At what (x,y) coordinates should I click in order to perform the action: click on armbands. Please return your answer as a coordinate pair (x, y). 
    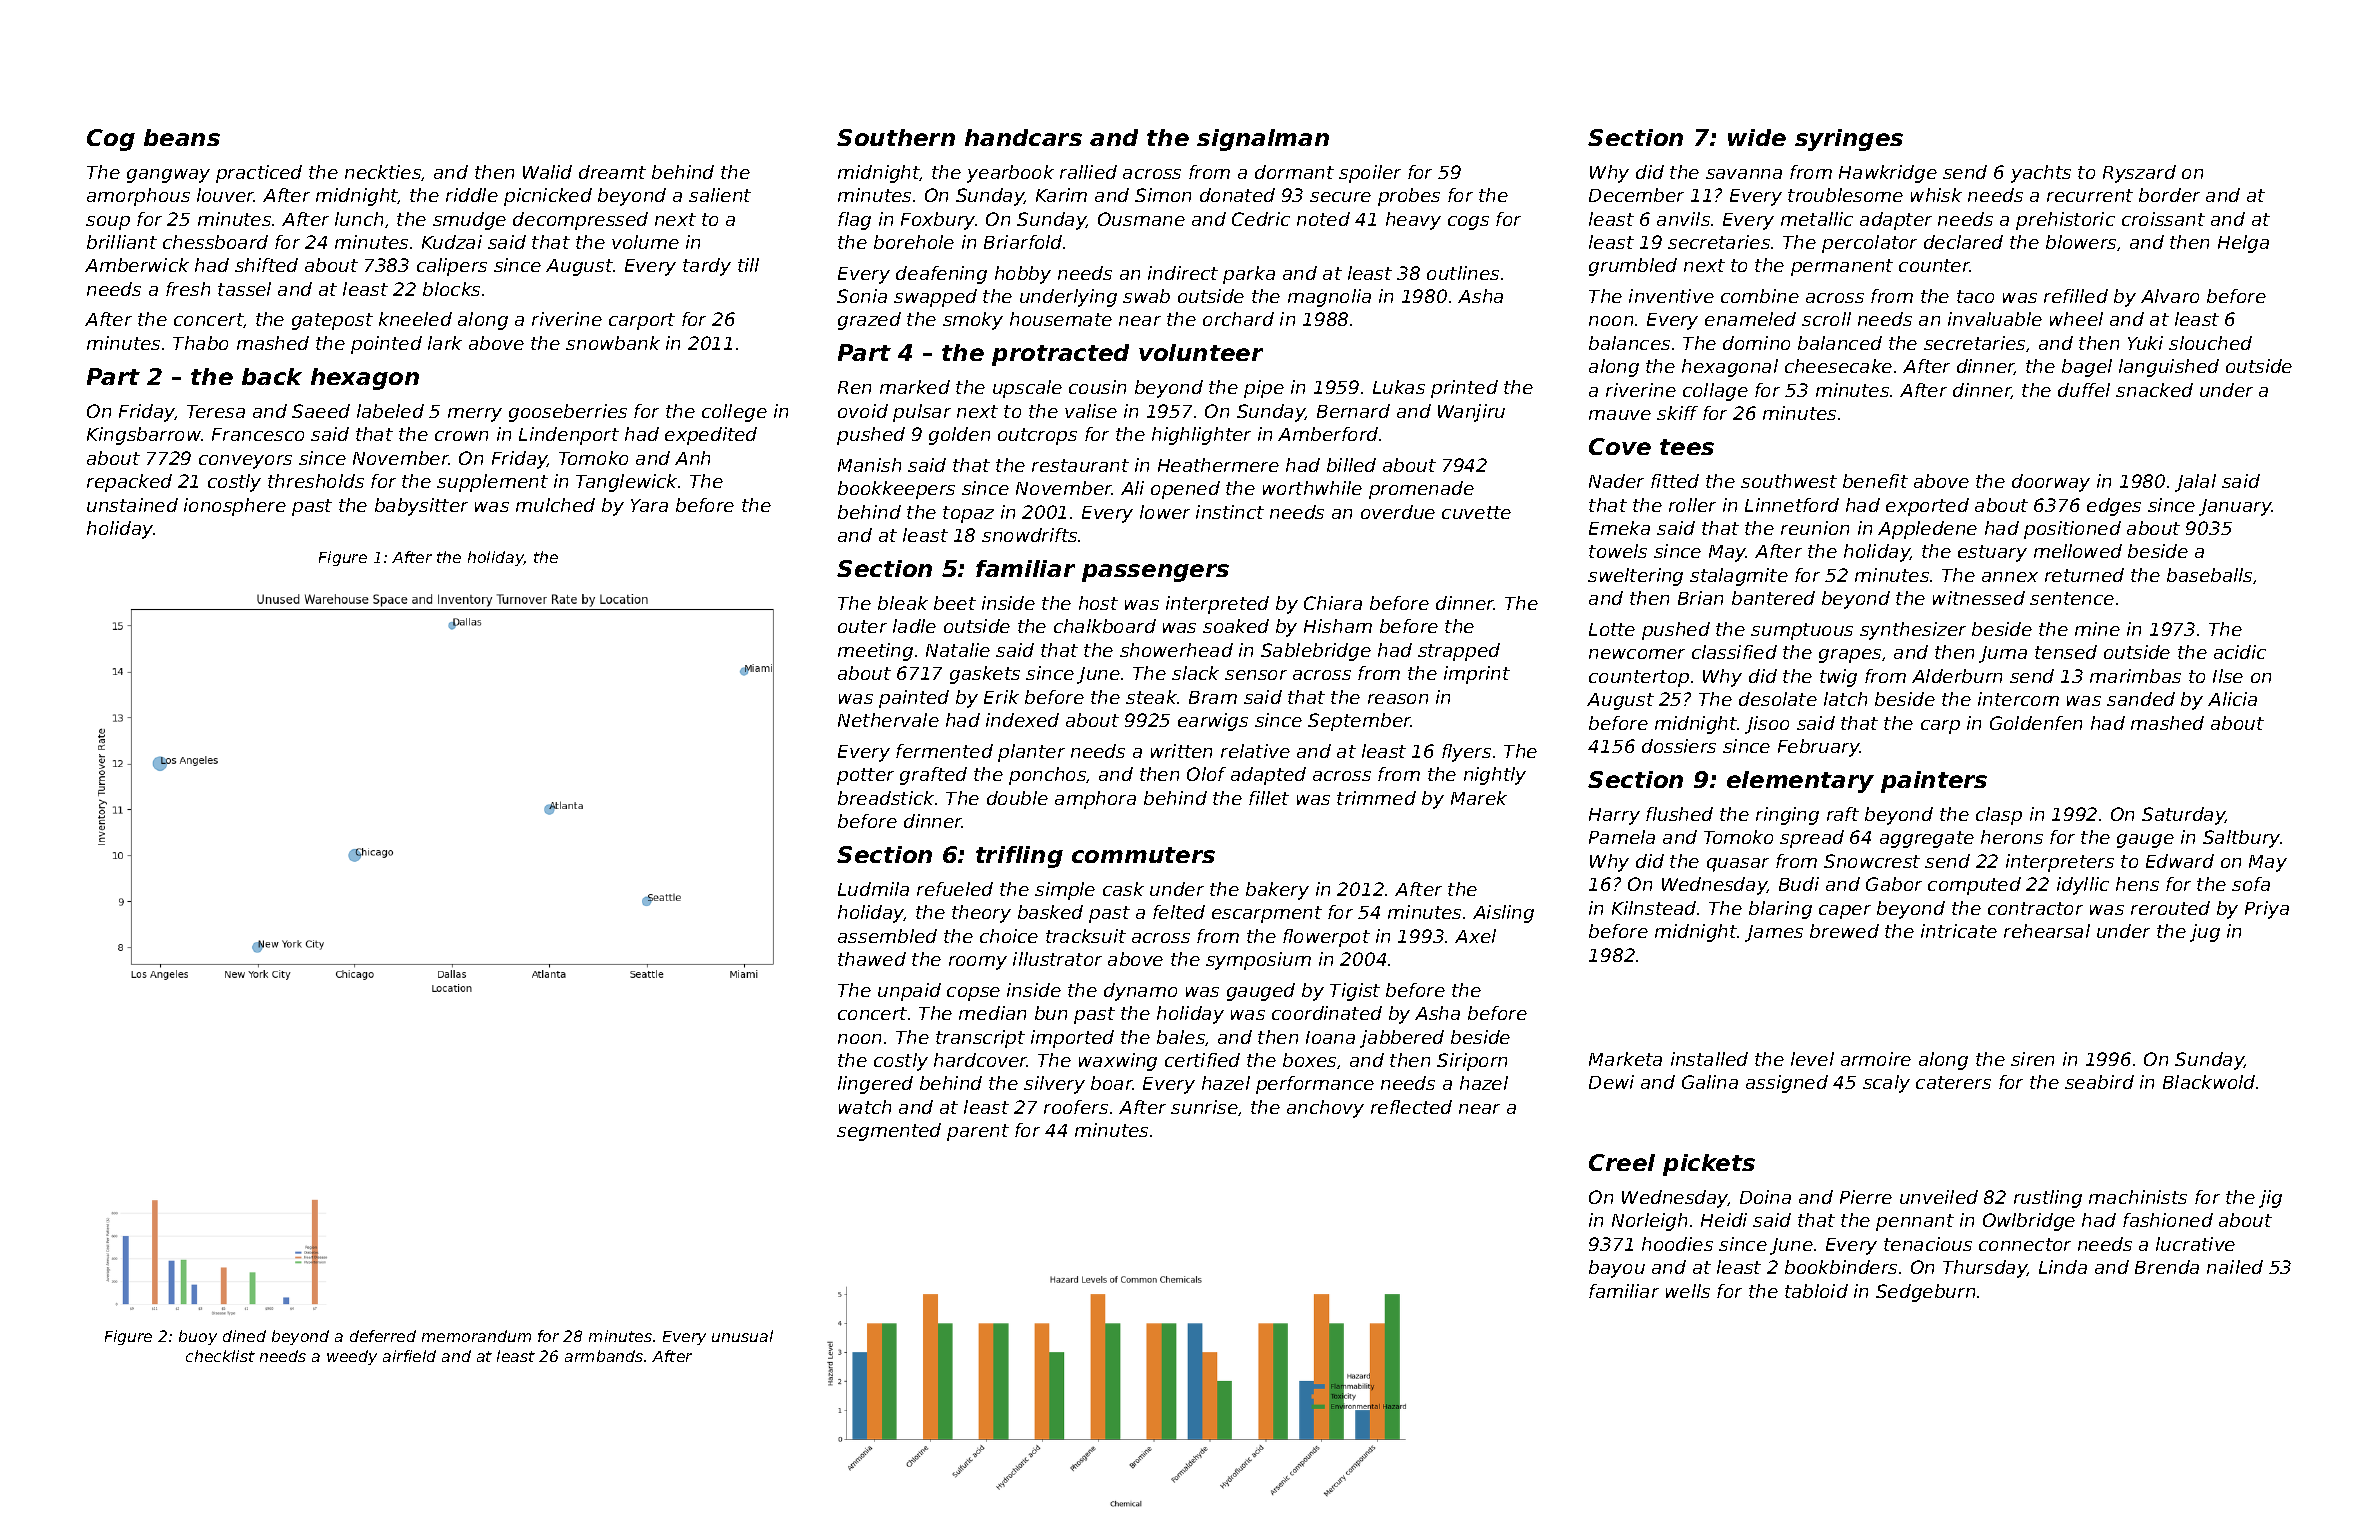
    Looking at the image, I should click on (604, 1356).
